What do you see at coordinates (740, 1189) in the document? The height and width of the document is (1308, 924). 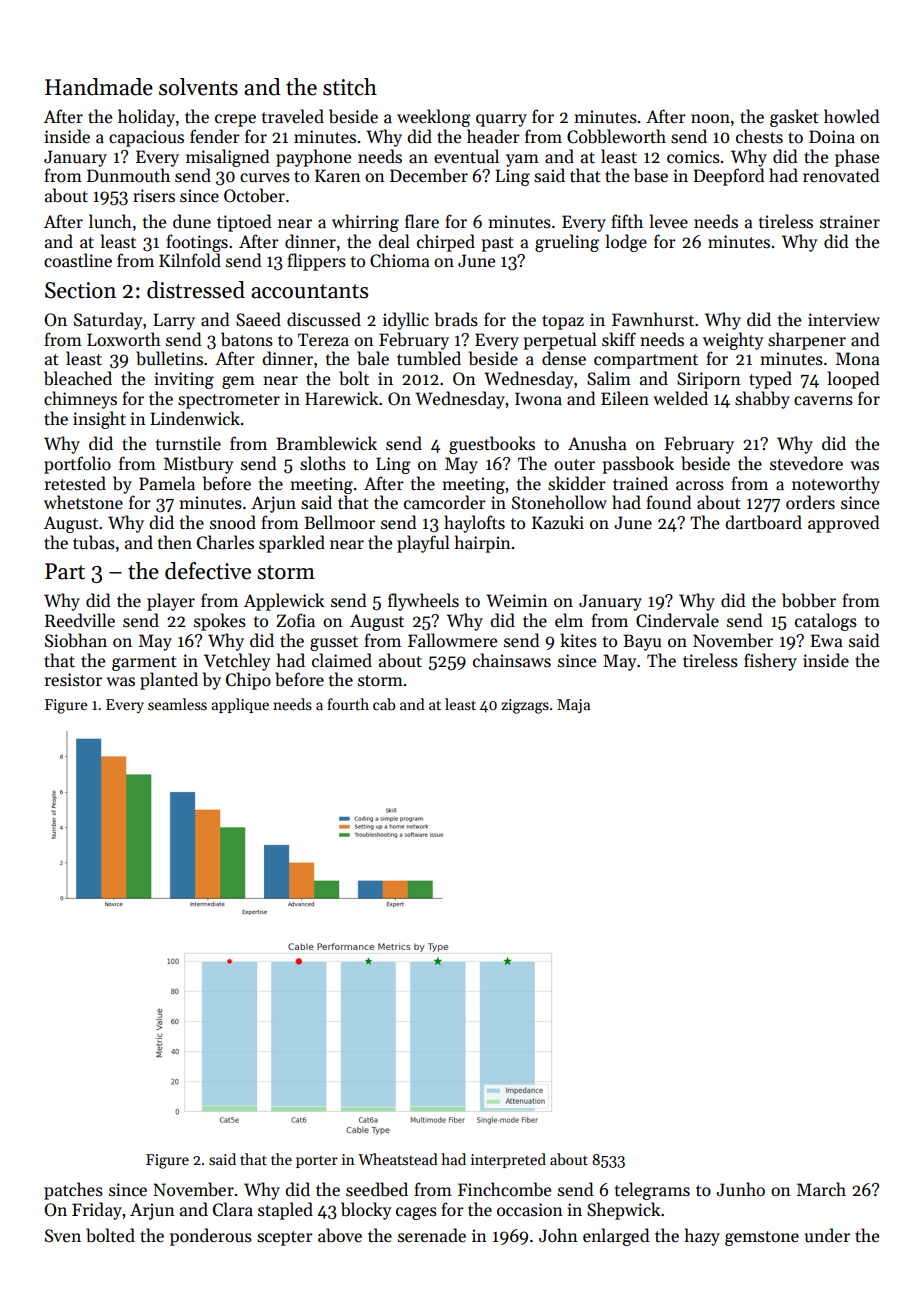 I see `Junho` at bounding box center [740, 1189].
